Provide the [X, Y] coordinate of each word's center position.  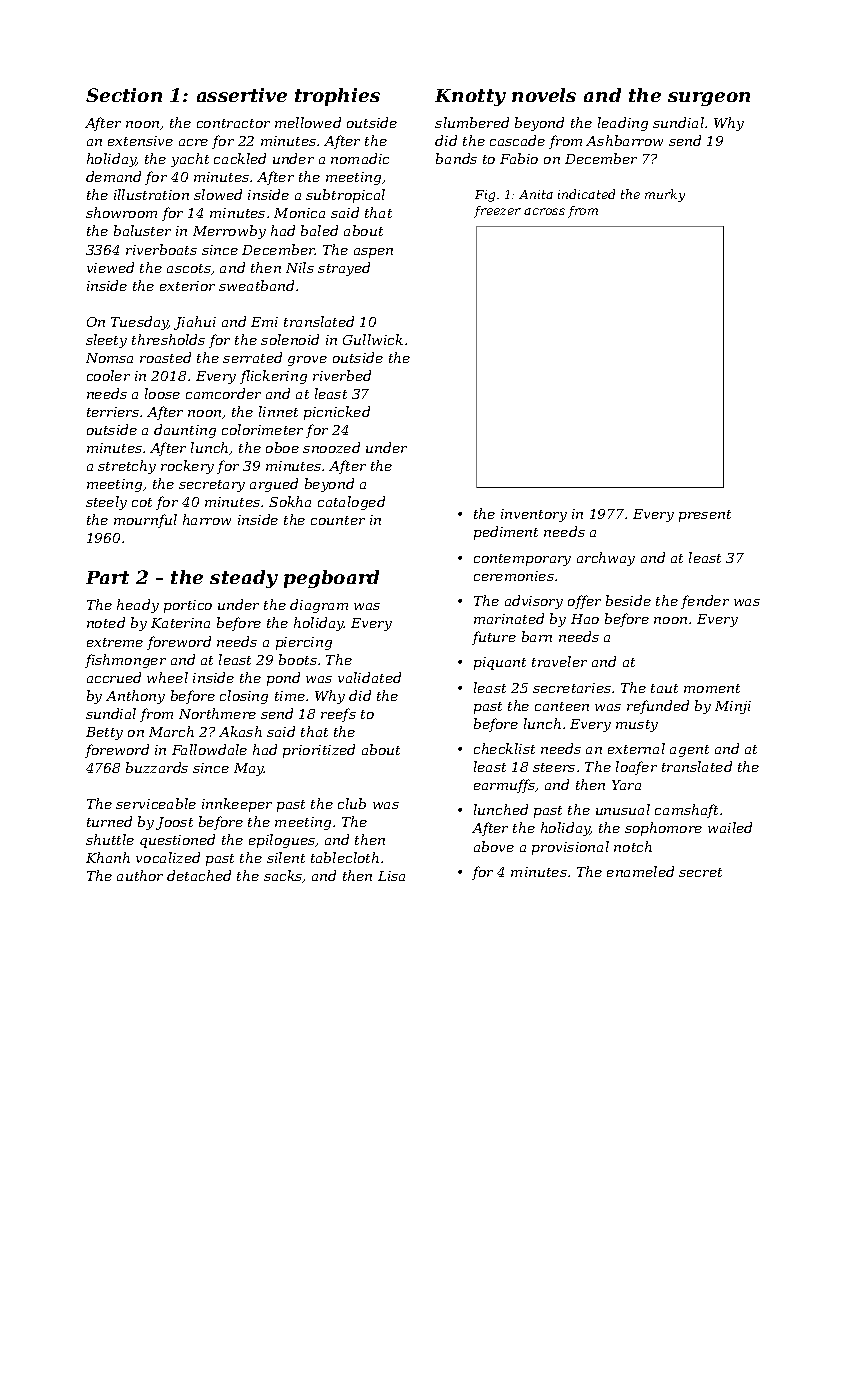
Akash [240, 731]
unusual [623, 809]
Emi [264, 322]
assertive [242, 95]
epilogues [282, 841]
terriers [113, 412]
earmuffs [505, 786]
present [705, 516]
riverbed [342, 375]
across [544, 211]
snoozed [331, 447]
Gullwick [373, 339]
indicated [586, 194]
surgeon [709, 99]
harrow [207, 519]
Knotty [470, 97]
